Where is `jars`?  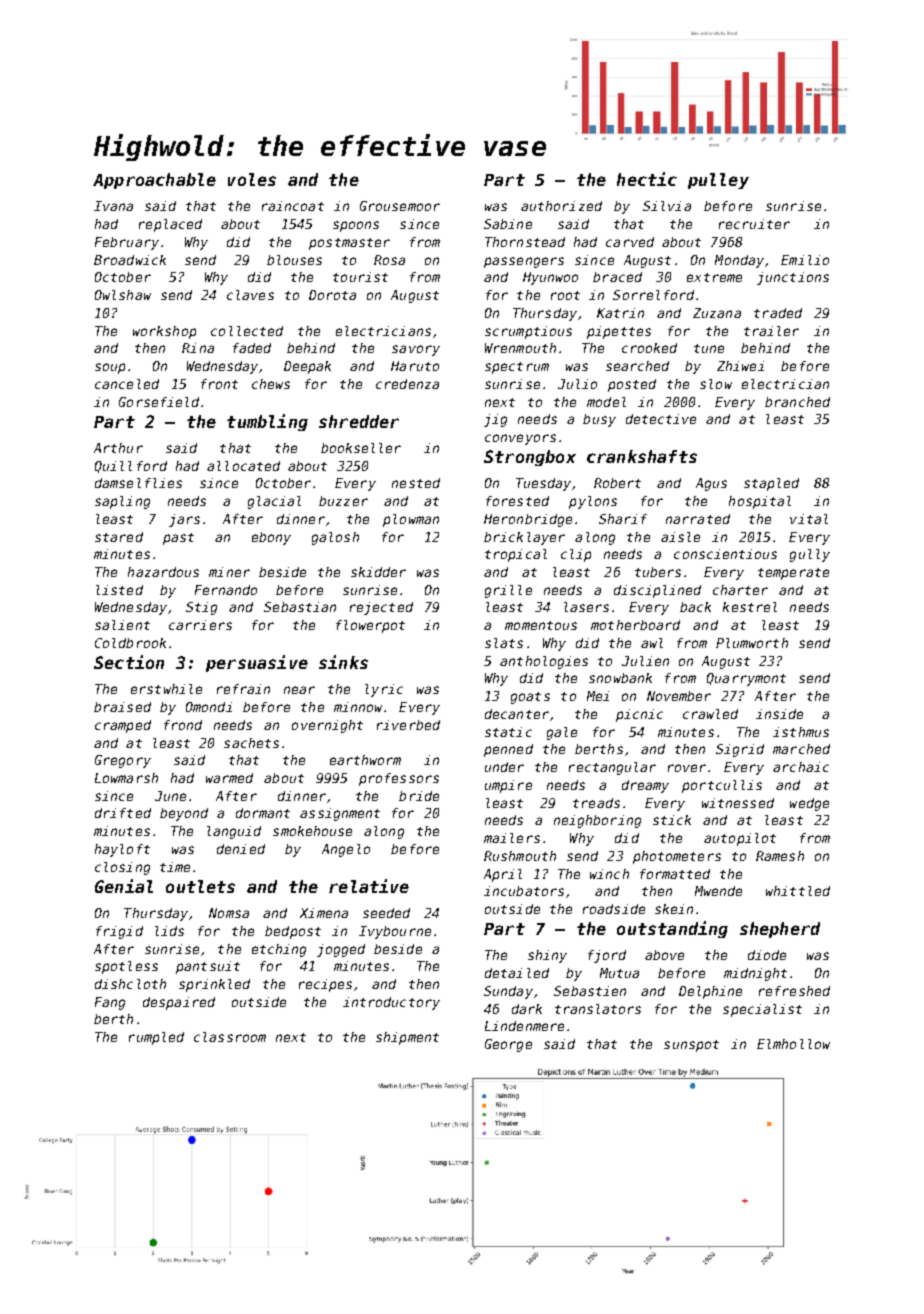 jars is located at coordinates (184, 520).
